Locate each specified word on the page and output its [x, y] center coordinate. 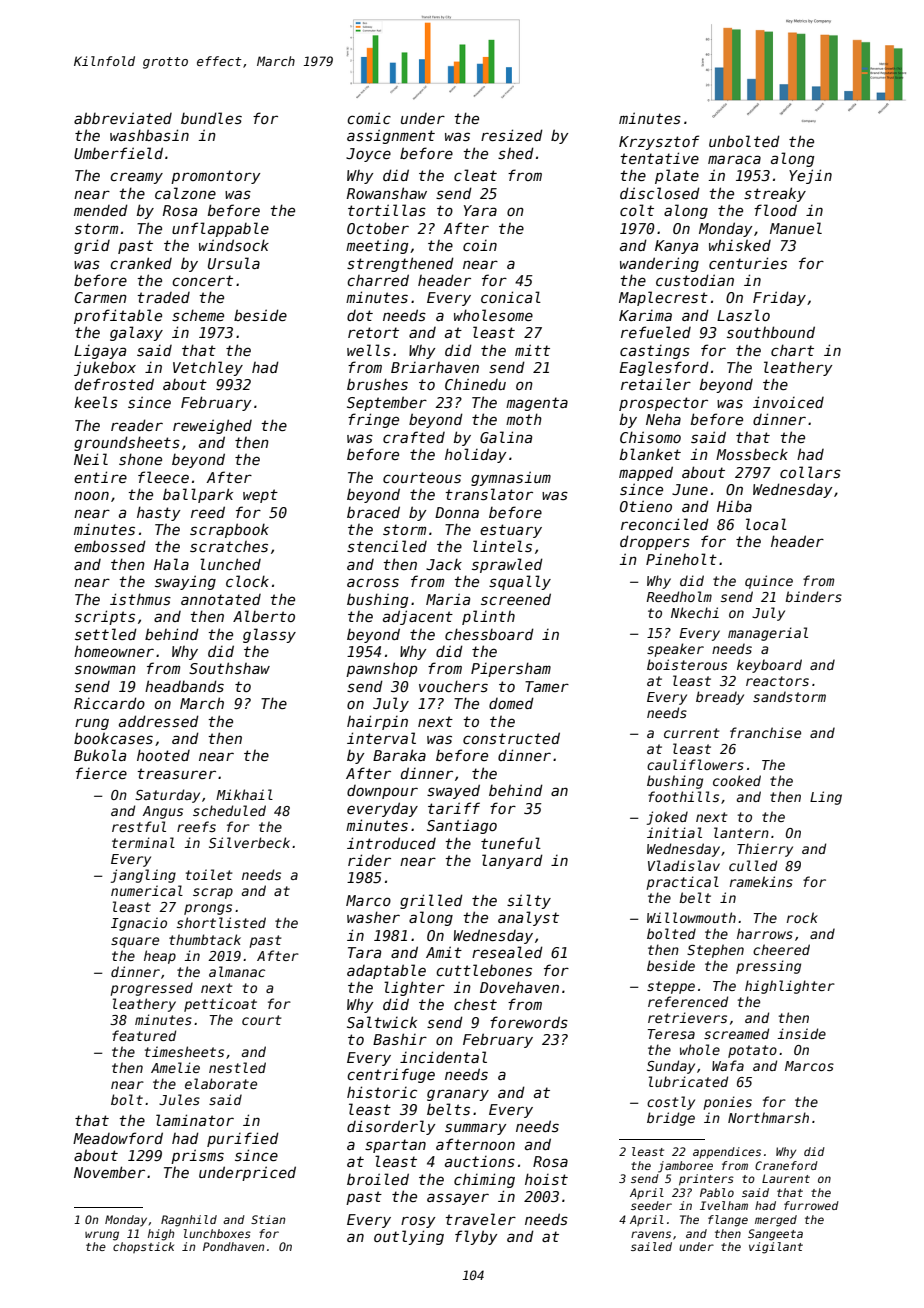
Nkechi [695, 612]
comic [369, 118]
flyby [476, 1237]
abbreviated [123, 118]
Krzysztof [659, 142]
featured [144, 1035]
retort [373, 332]
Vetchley [208, 368]
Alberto [264, 616]
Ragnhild [189, 1221]
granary [458, 1095]
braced [373, 512]
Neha [663, 419]
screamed [736, 1033]
